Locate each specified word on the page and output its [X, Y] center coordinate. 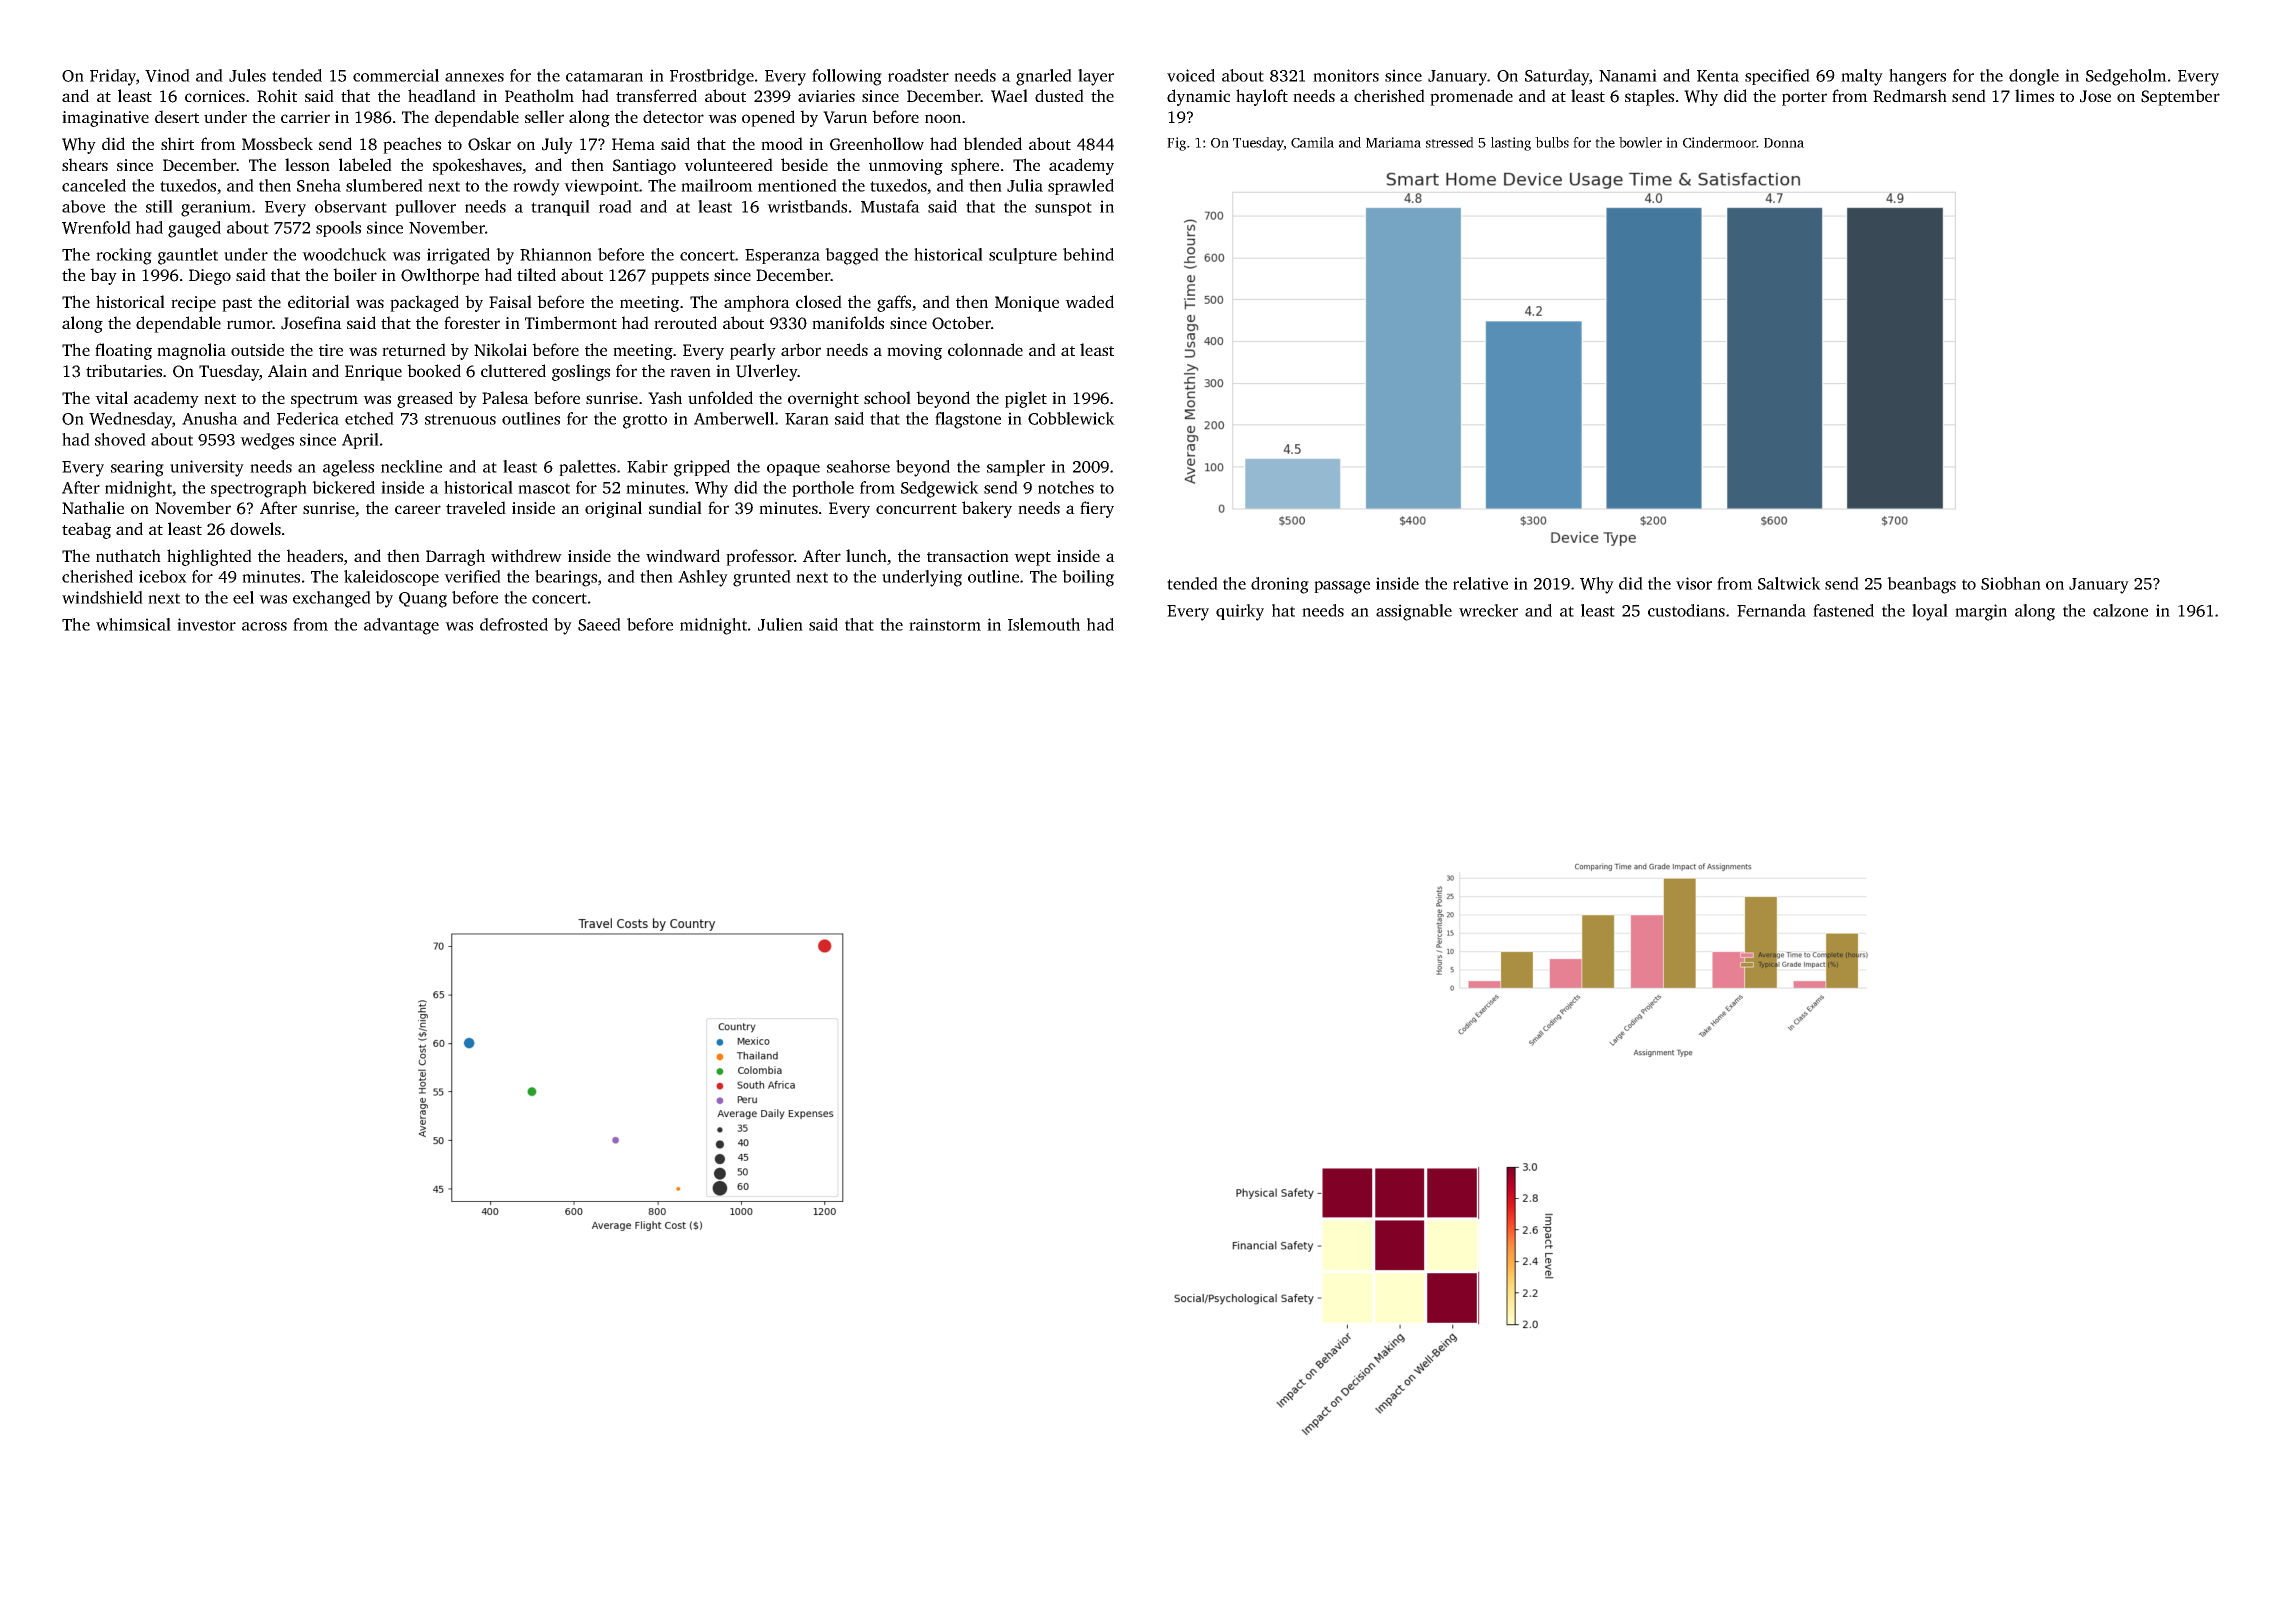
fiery [1097, 509]
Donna [1784, 143]
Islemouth [1044, 624]
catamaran [604, 76]
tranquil [560, 208]
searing [137, 468]
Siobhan [2011, 583]
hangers [1917, 77]
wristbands [807, 206]
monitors [1346, 75]
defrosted [514, 624]
